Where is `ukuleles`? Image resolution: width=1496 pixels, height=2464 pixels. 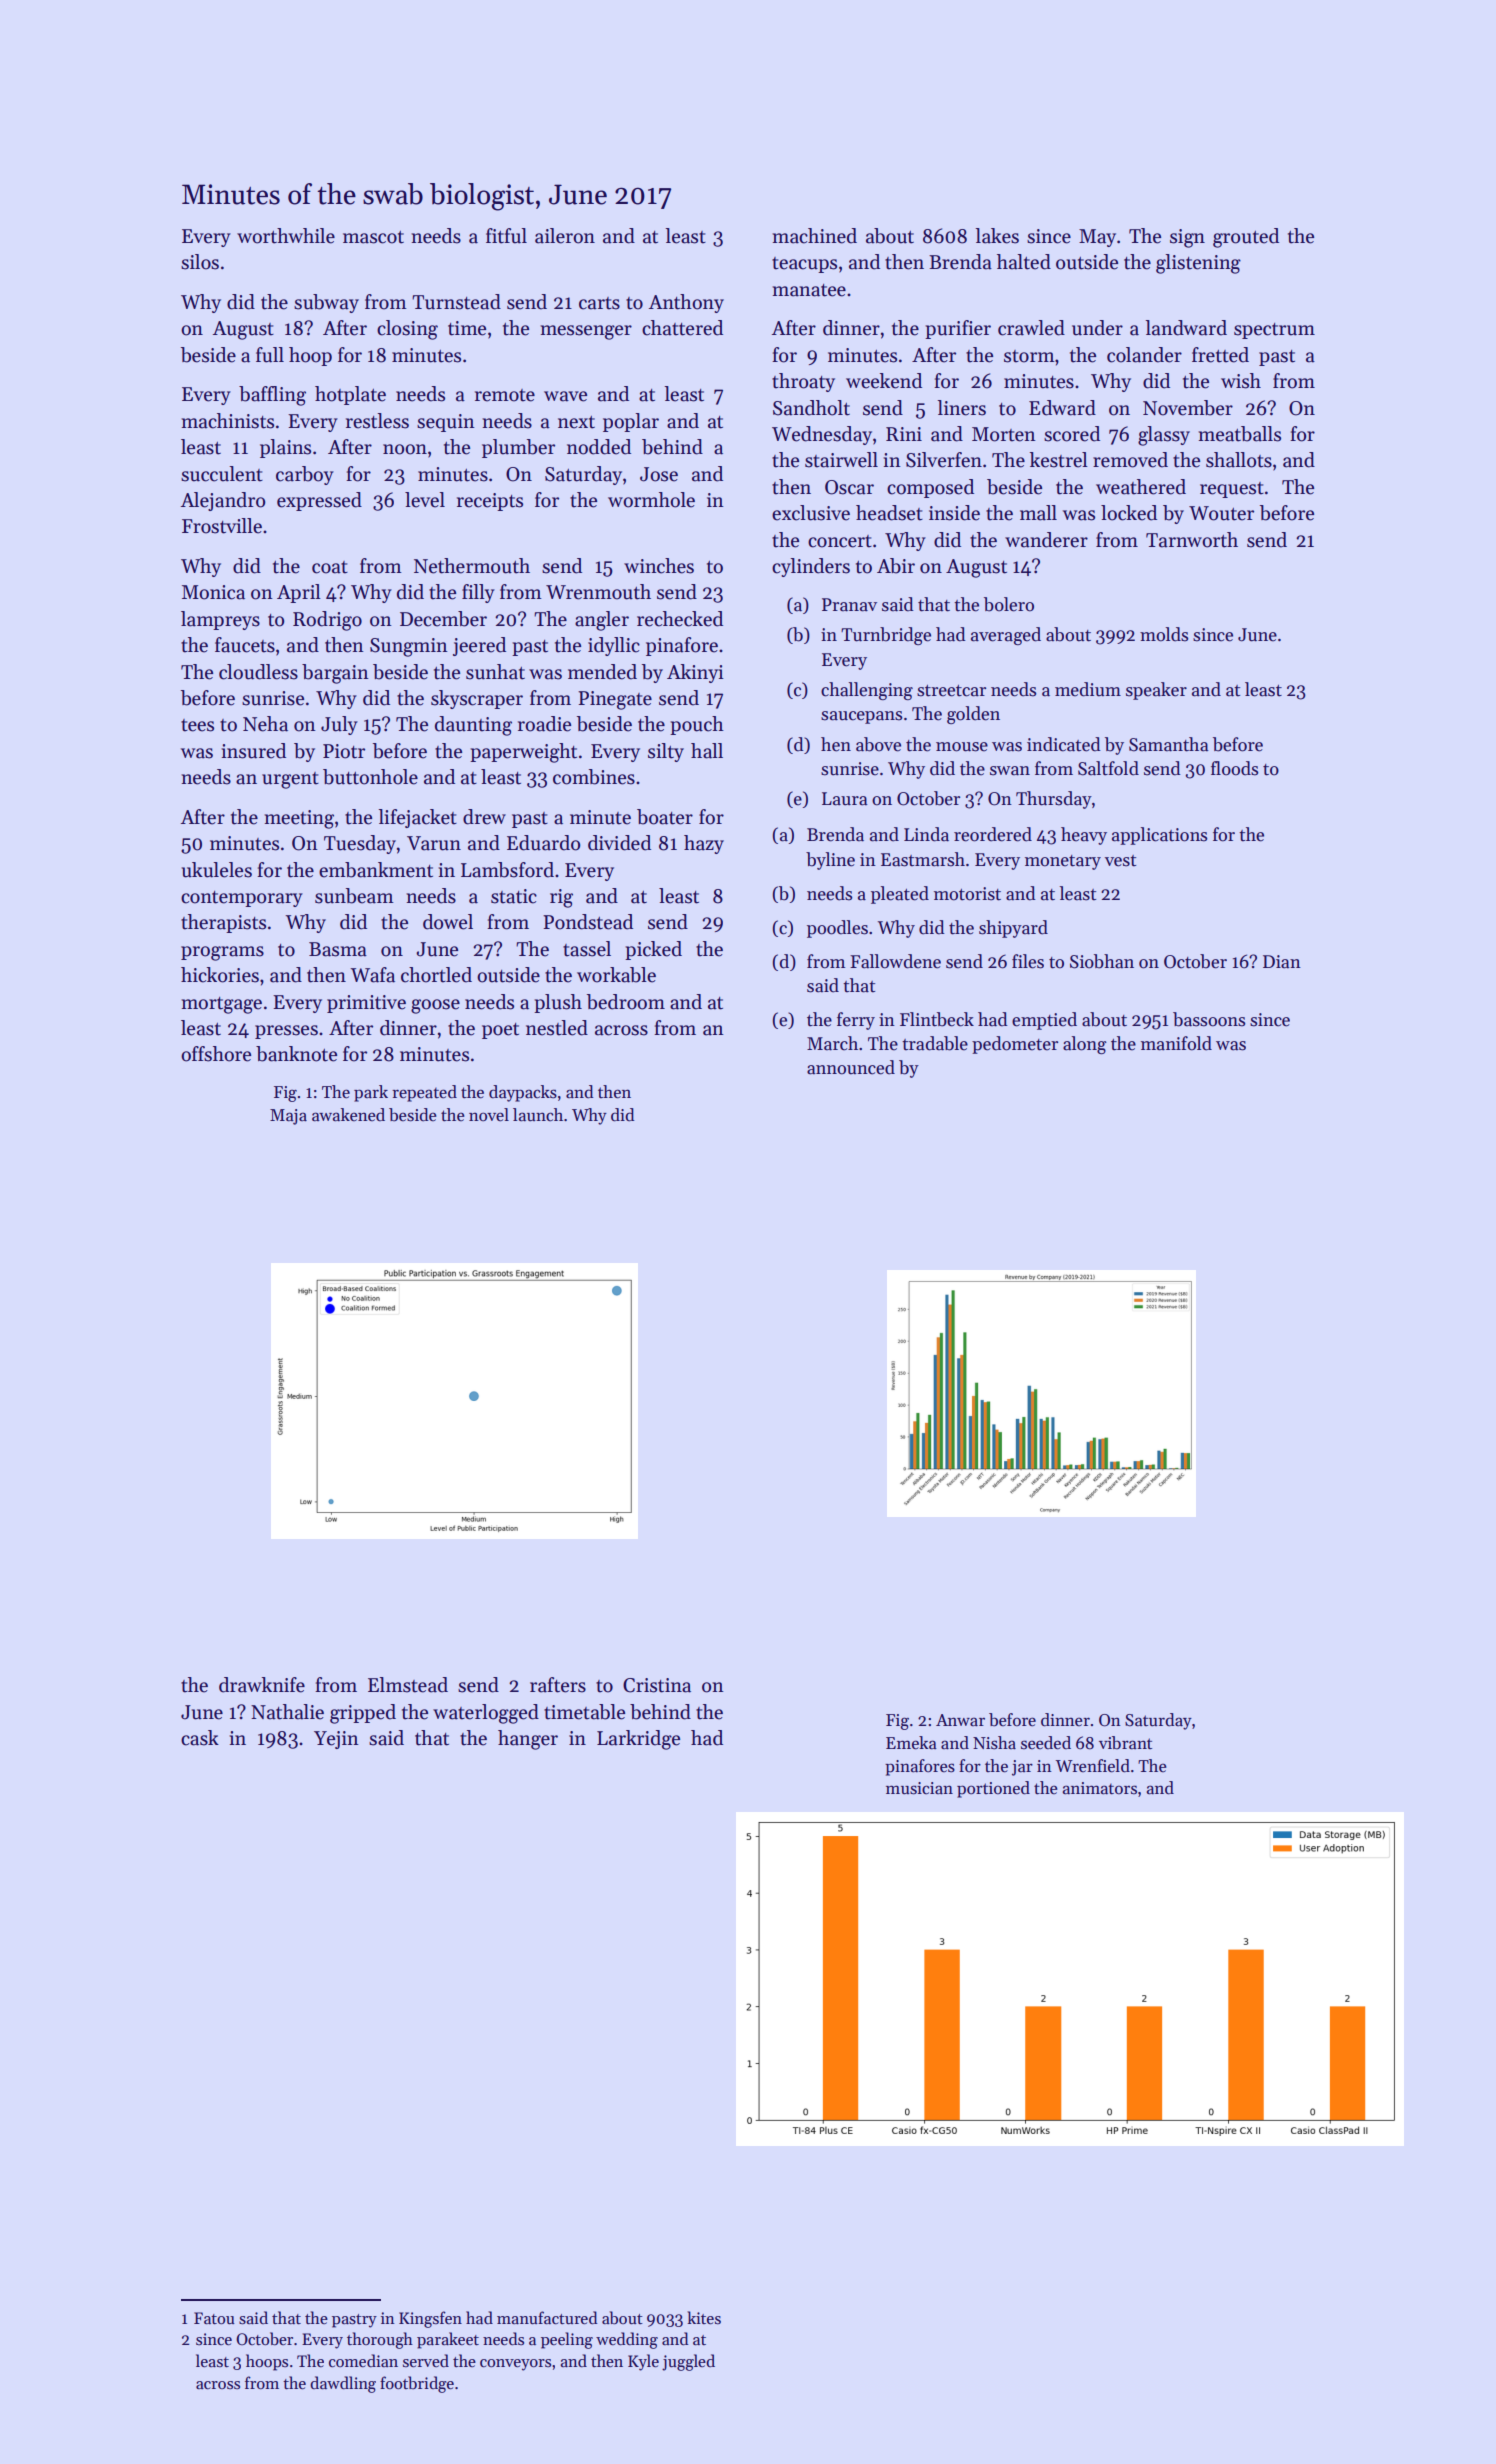
ukuleles is located at coordinates (217, 870).
